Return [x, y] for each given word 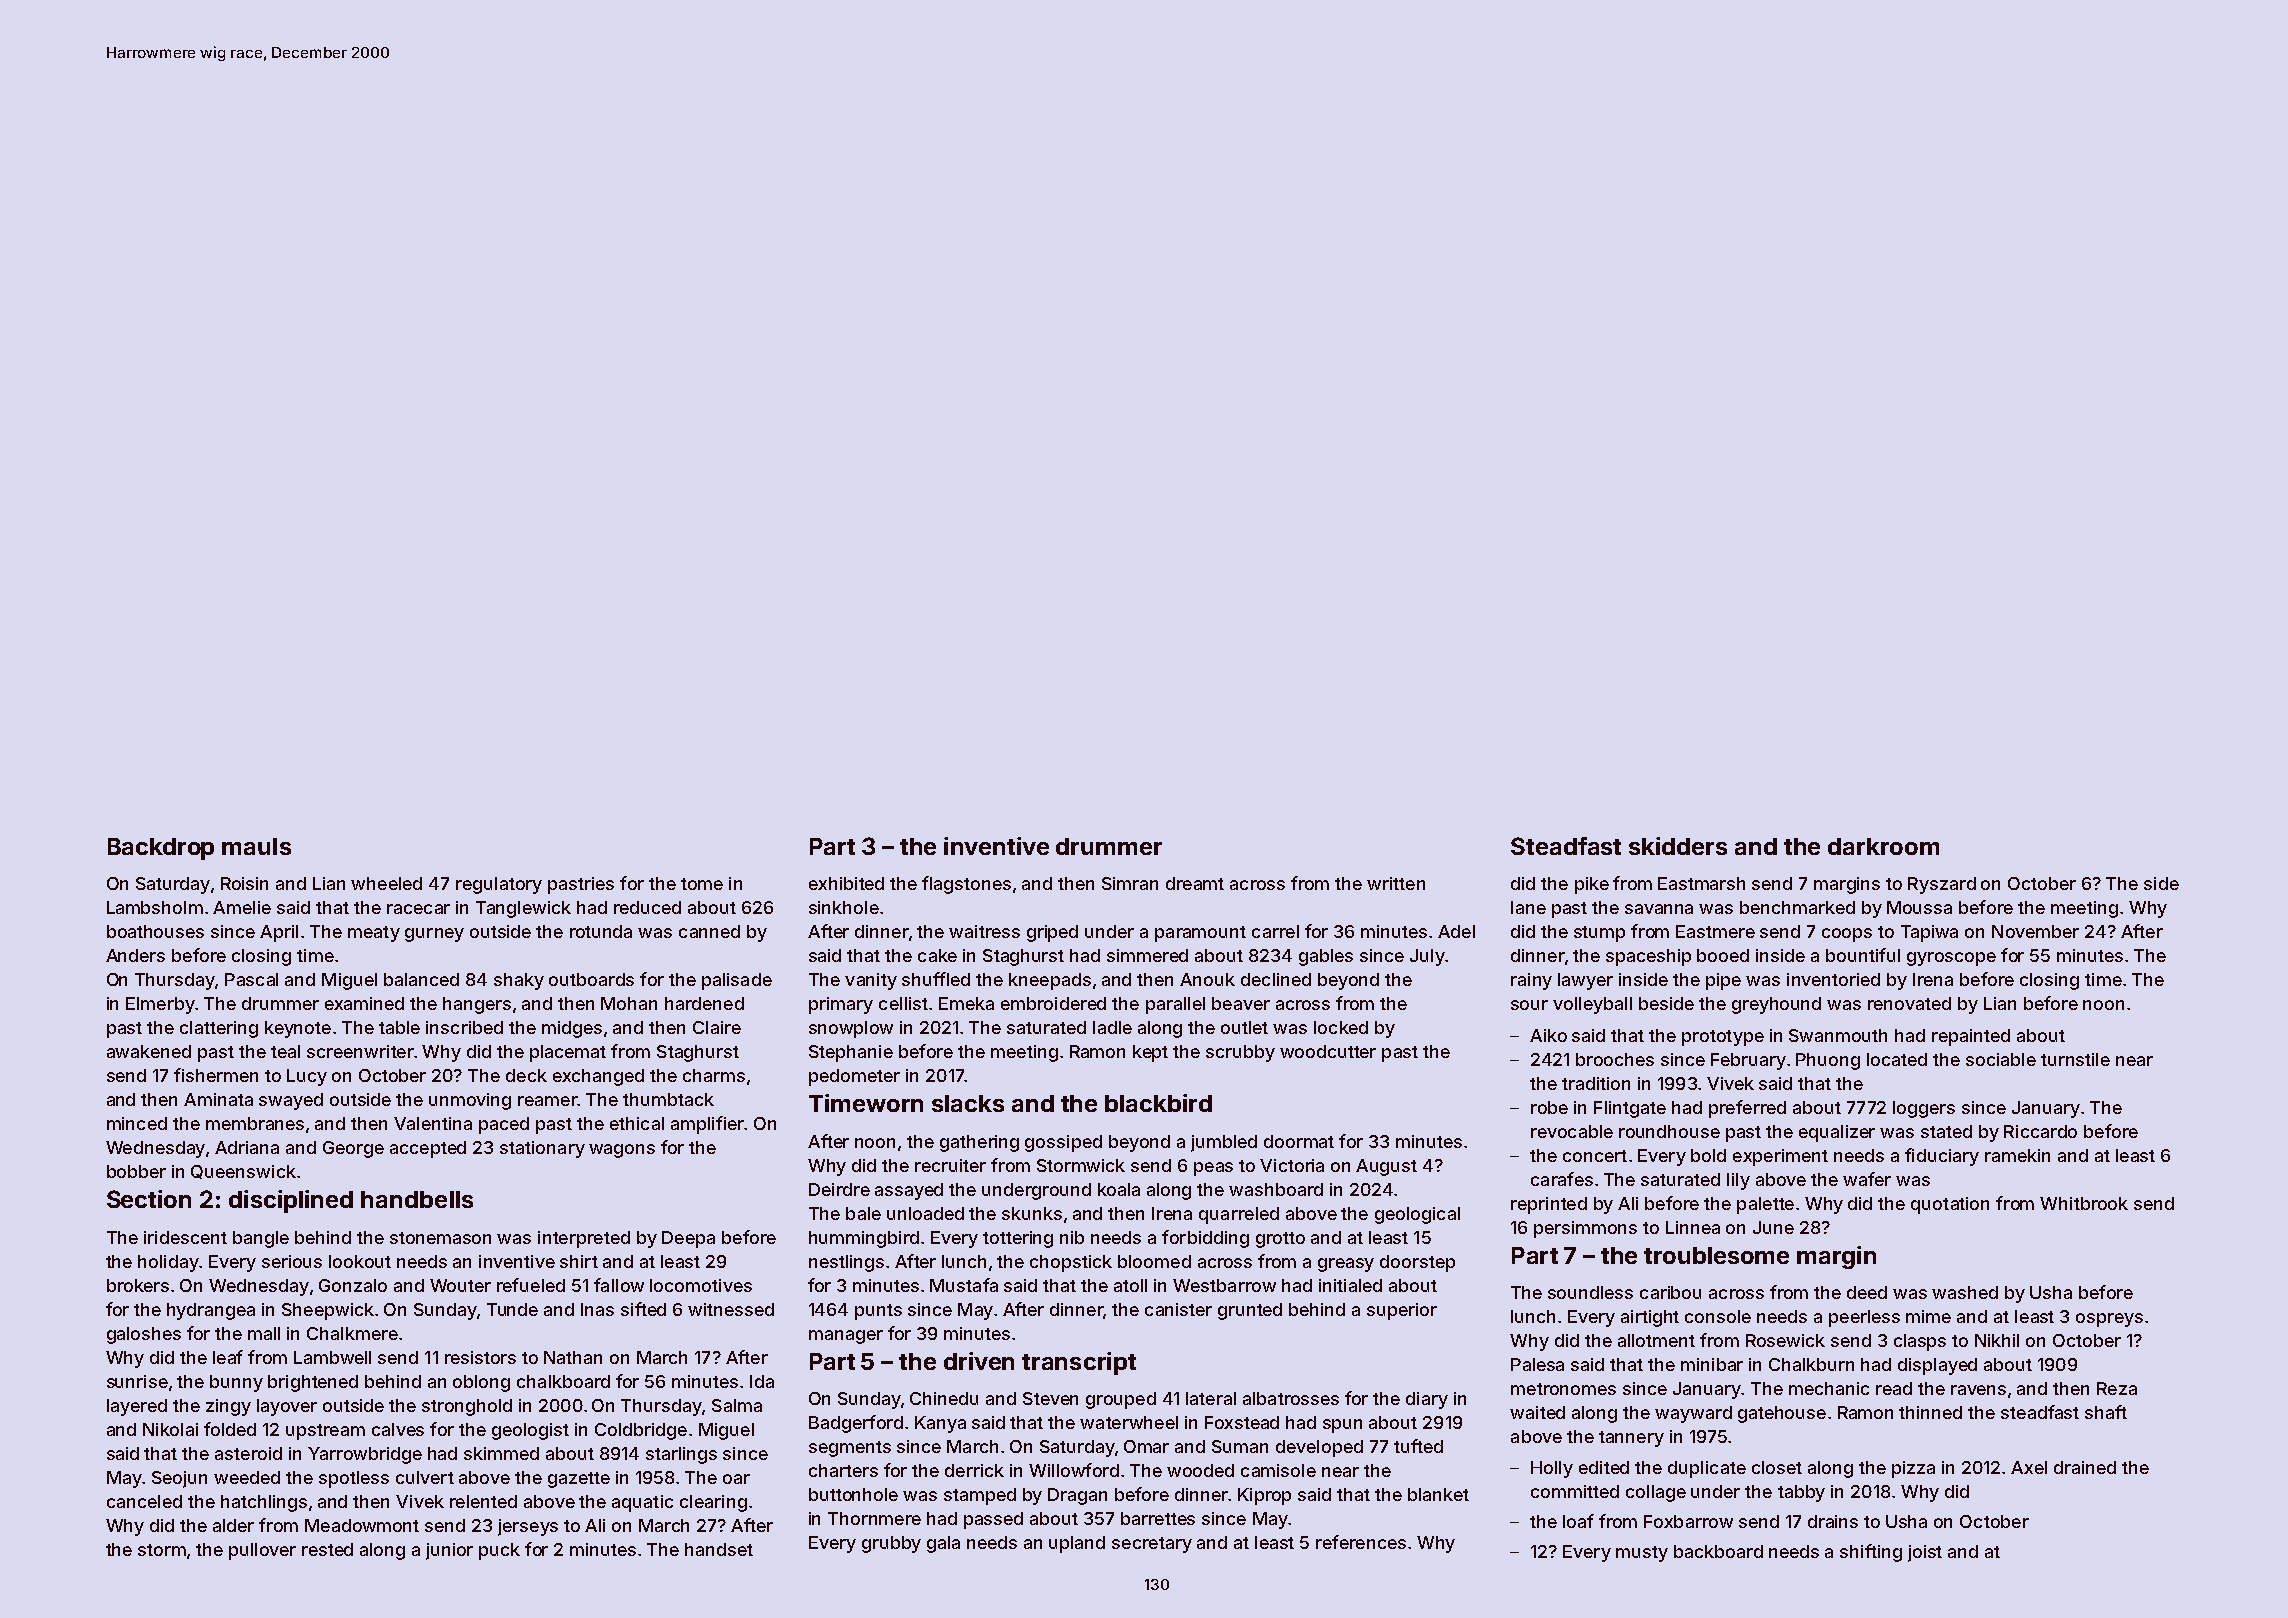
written [1396, 883]
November [2035, 931]
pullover [262, 1551]
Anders [135, 955]
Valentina [433, 1123]
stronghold [467, 1407]
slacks [968, 1103]
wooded [1200, 1470]
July [1427, 957]
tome [702, 884]
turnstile [2075, 1059]
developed [1319, 1448]
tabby [1801, 1493]
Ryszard [1942, 885]
